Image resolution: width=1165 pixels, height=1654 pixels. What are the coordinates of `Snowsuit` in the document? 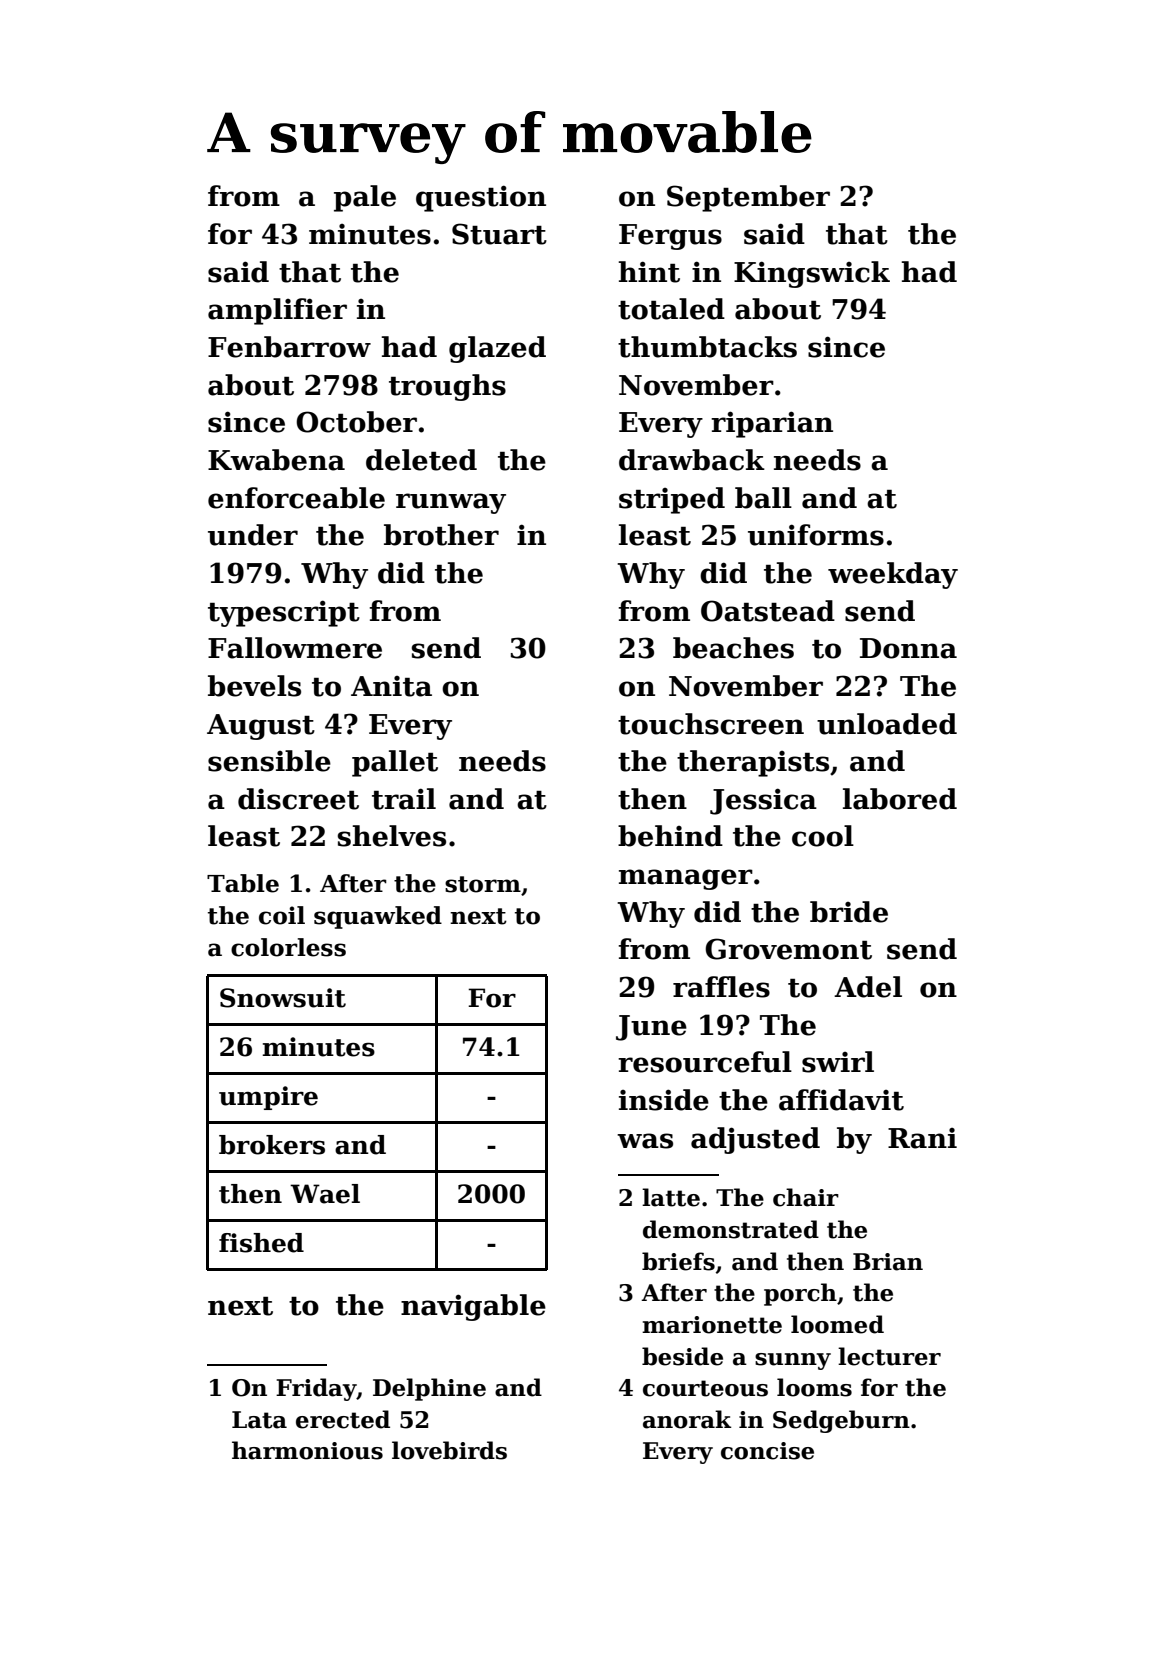 It's located at (283, 998).
